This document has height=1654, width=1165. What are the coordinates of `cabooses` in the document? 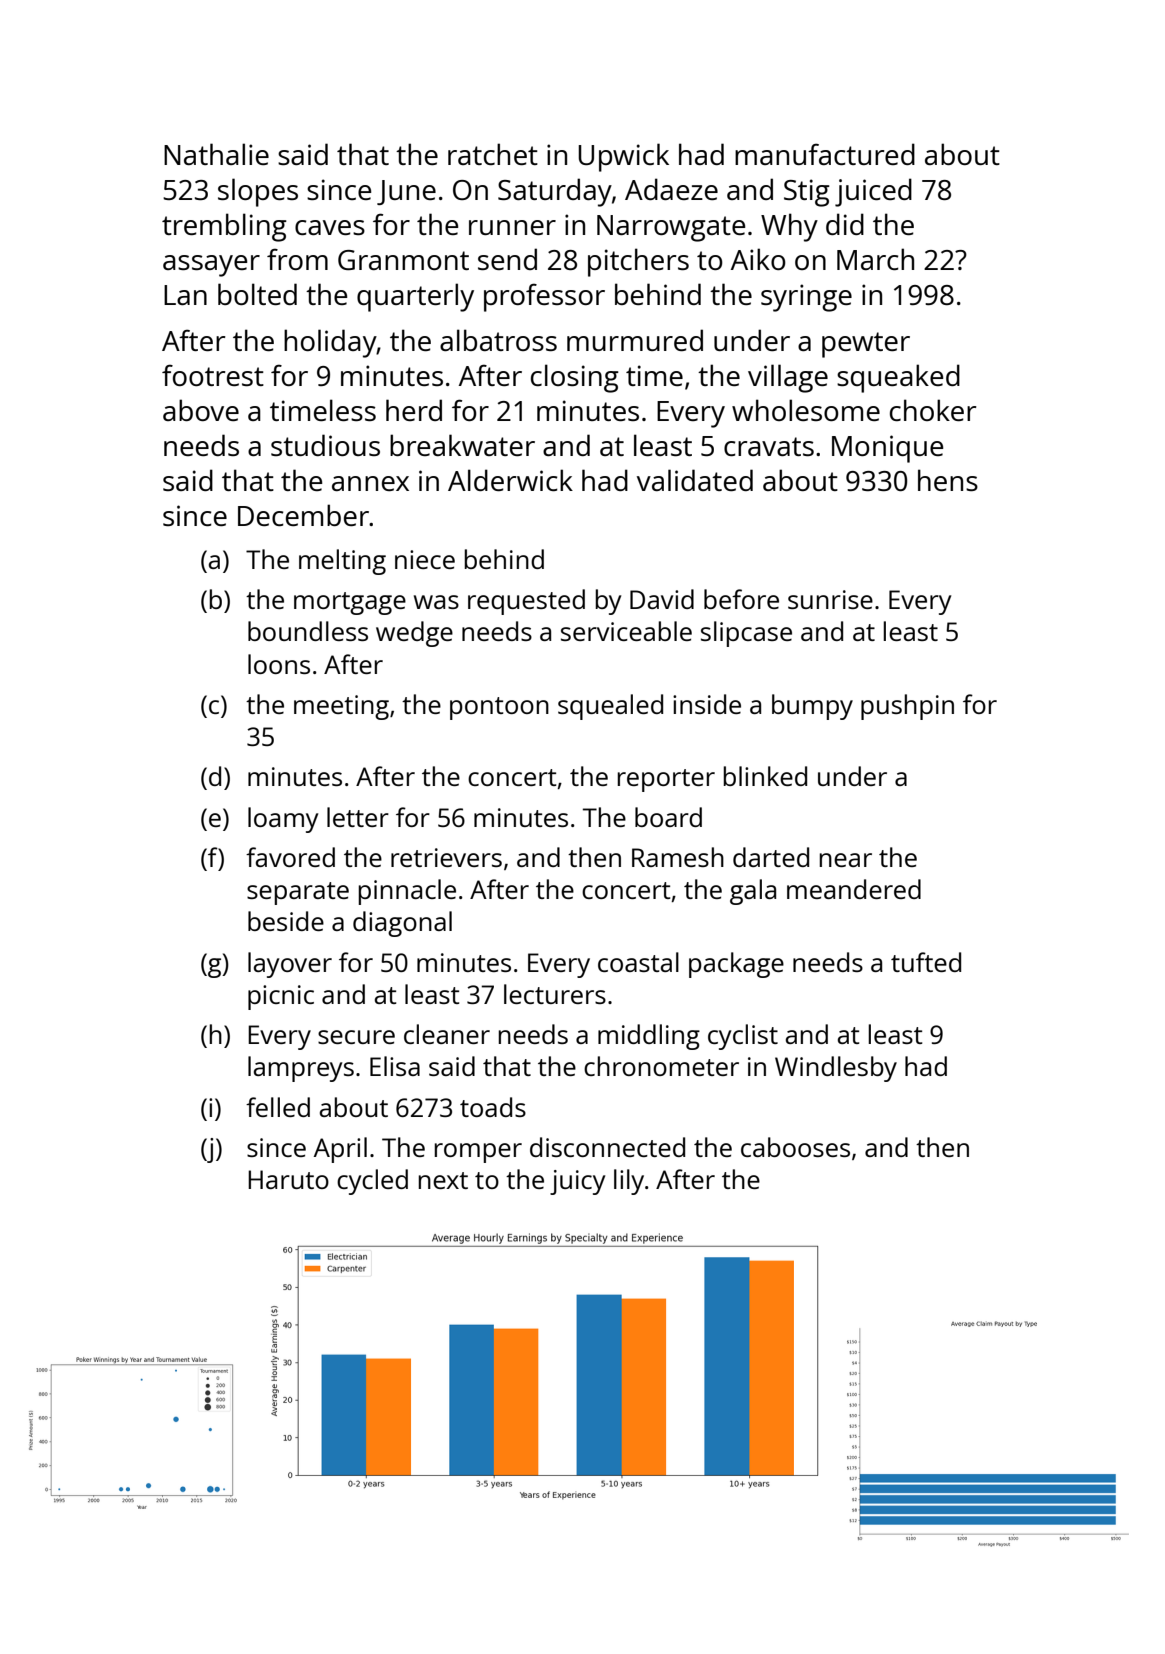 It's located at (795, 1147).
